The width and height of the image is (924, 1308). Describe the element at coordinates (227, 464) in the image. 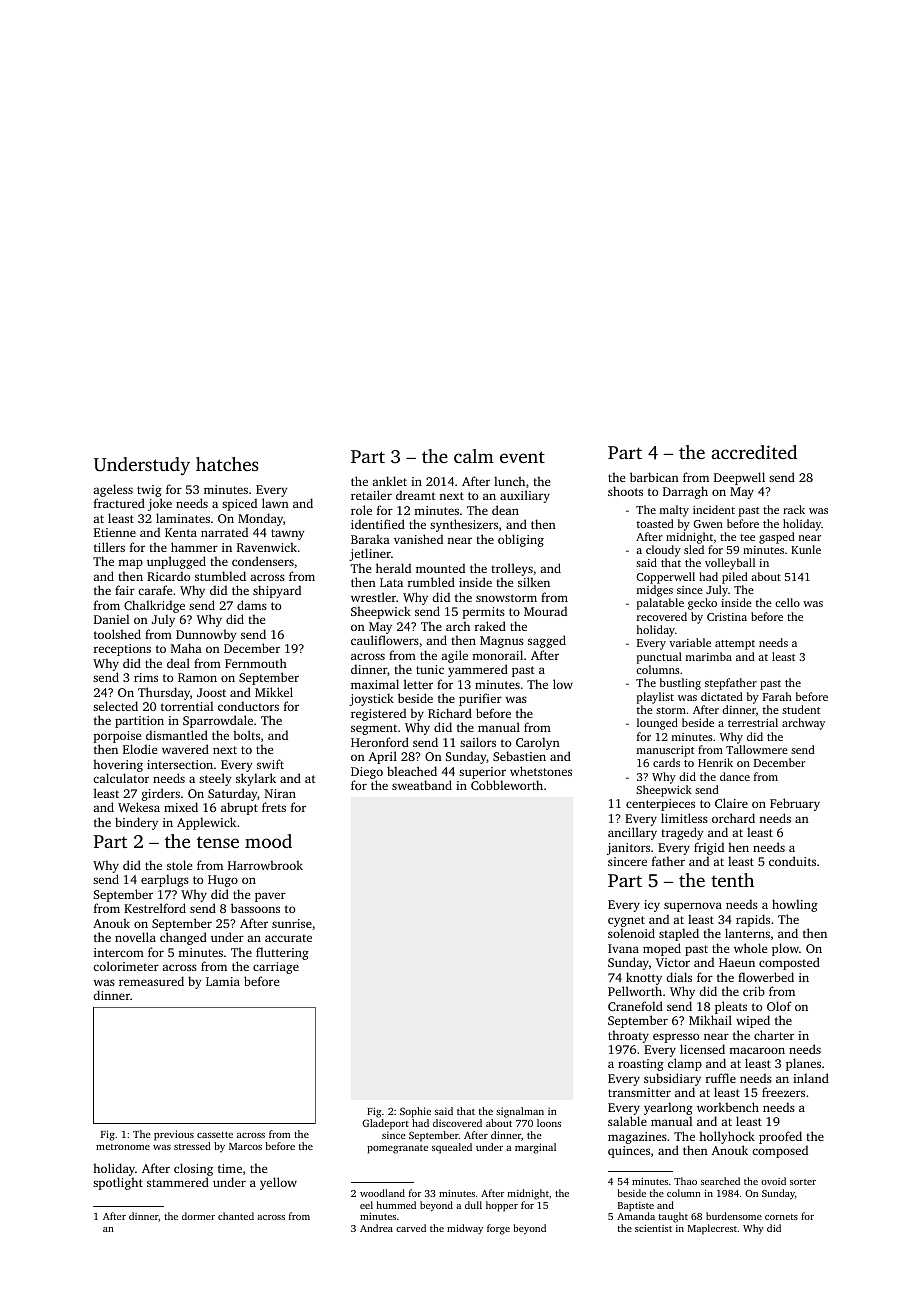

I see `hatches` at that location.
